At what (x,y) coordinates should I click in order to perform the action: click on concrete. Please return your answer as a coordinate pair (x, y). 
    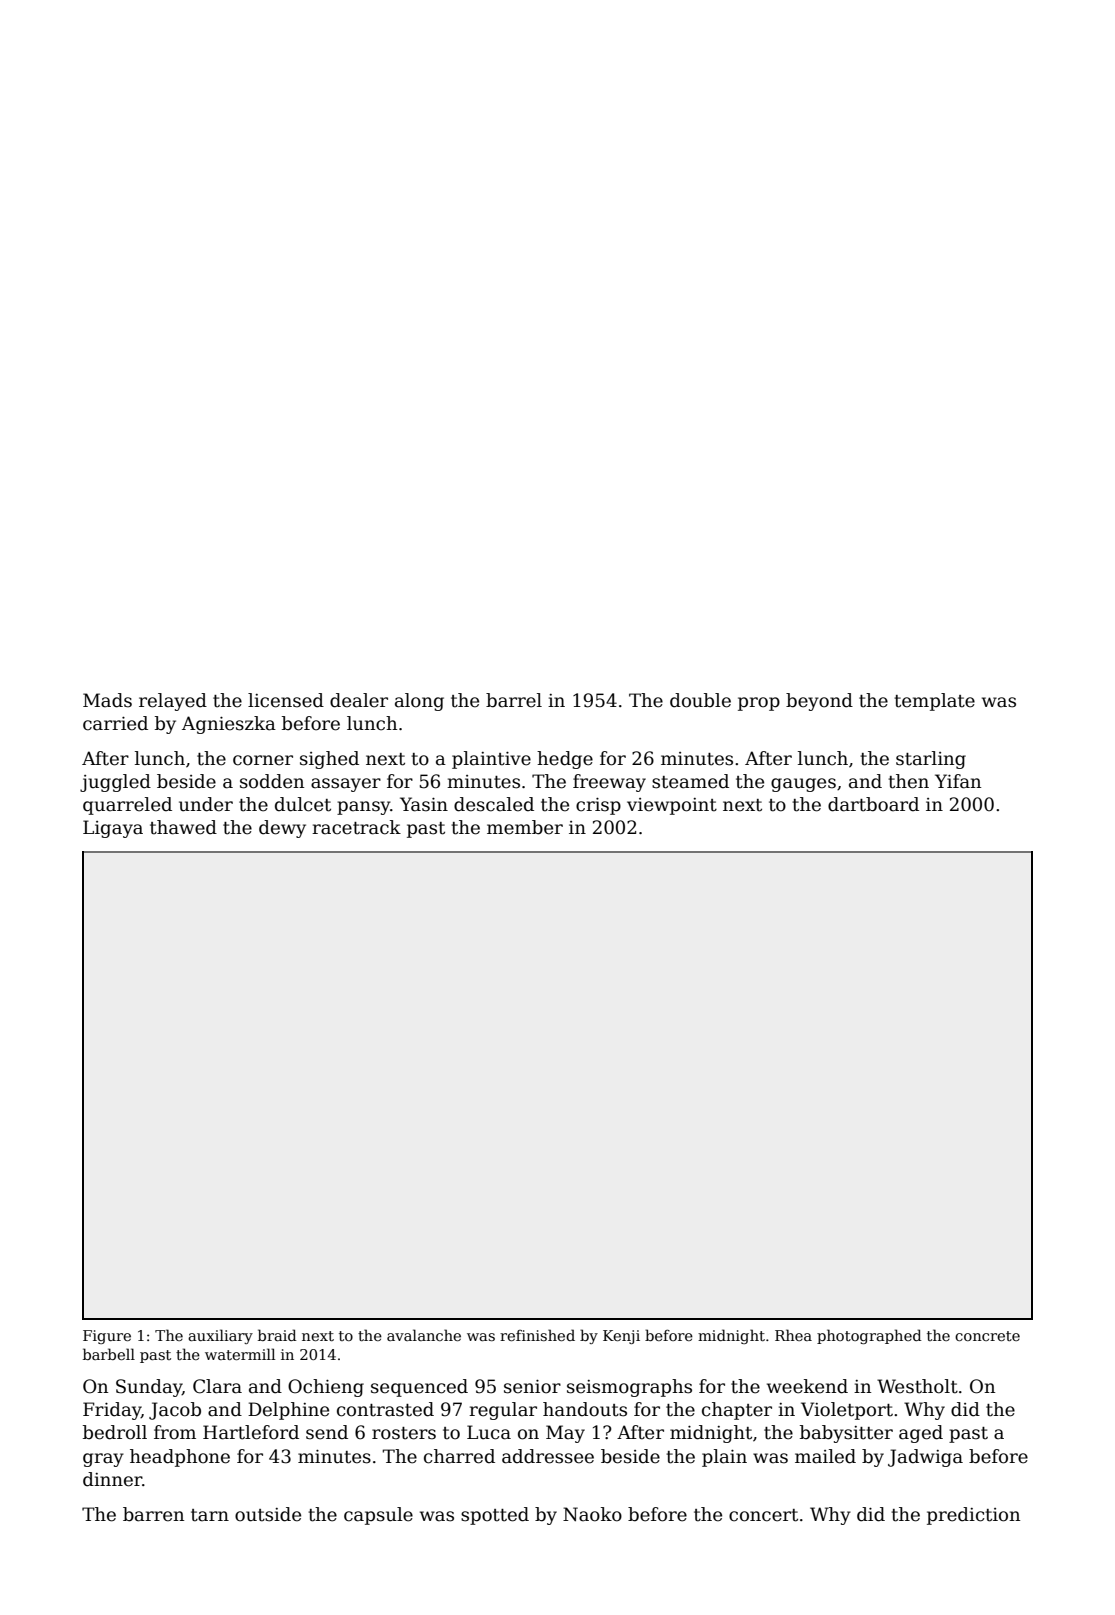
    Looking at the image, I should click on (987, 1336).
